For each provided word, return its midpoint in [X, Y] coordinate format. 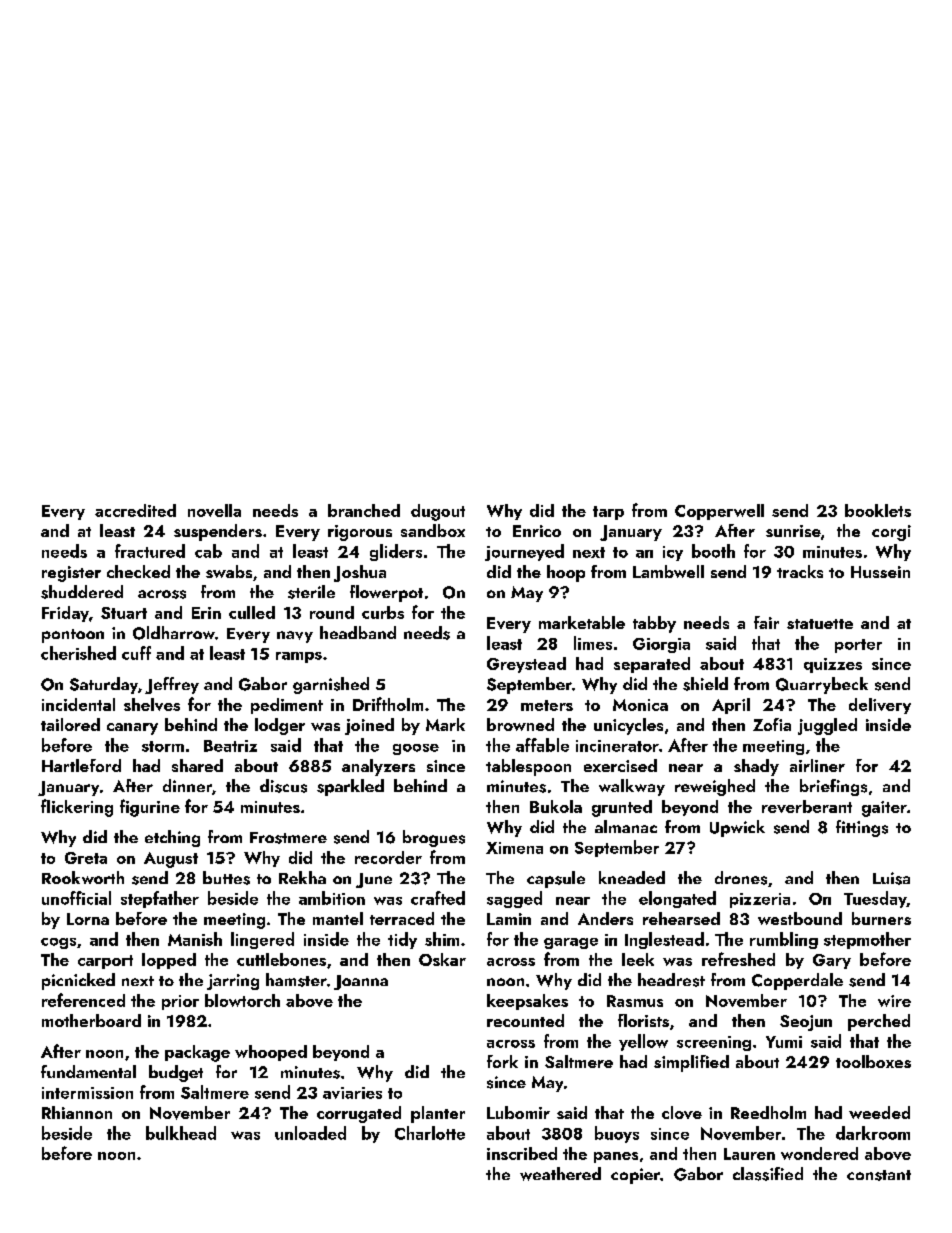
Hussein [880, 572]
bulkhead [181, 1133]
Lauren [749, 1154]
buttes [226, 878]
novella [214, 510]
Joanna [361, 982]
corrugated [359, 1114]
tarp [608, 513]
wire [894, 1001]
